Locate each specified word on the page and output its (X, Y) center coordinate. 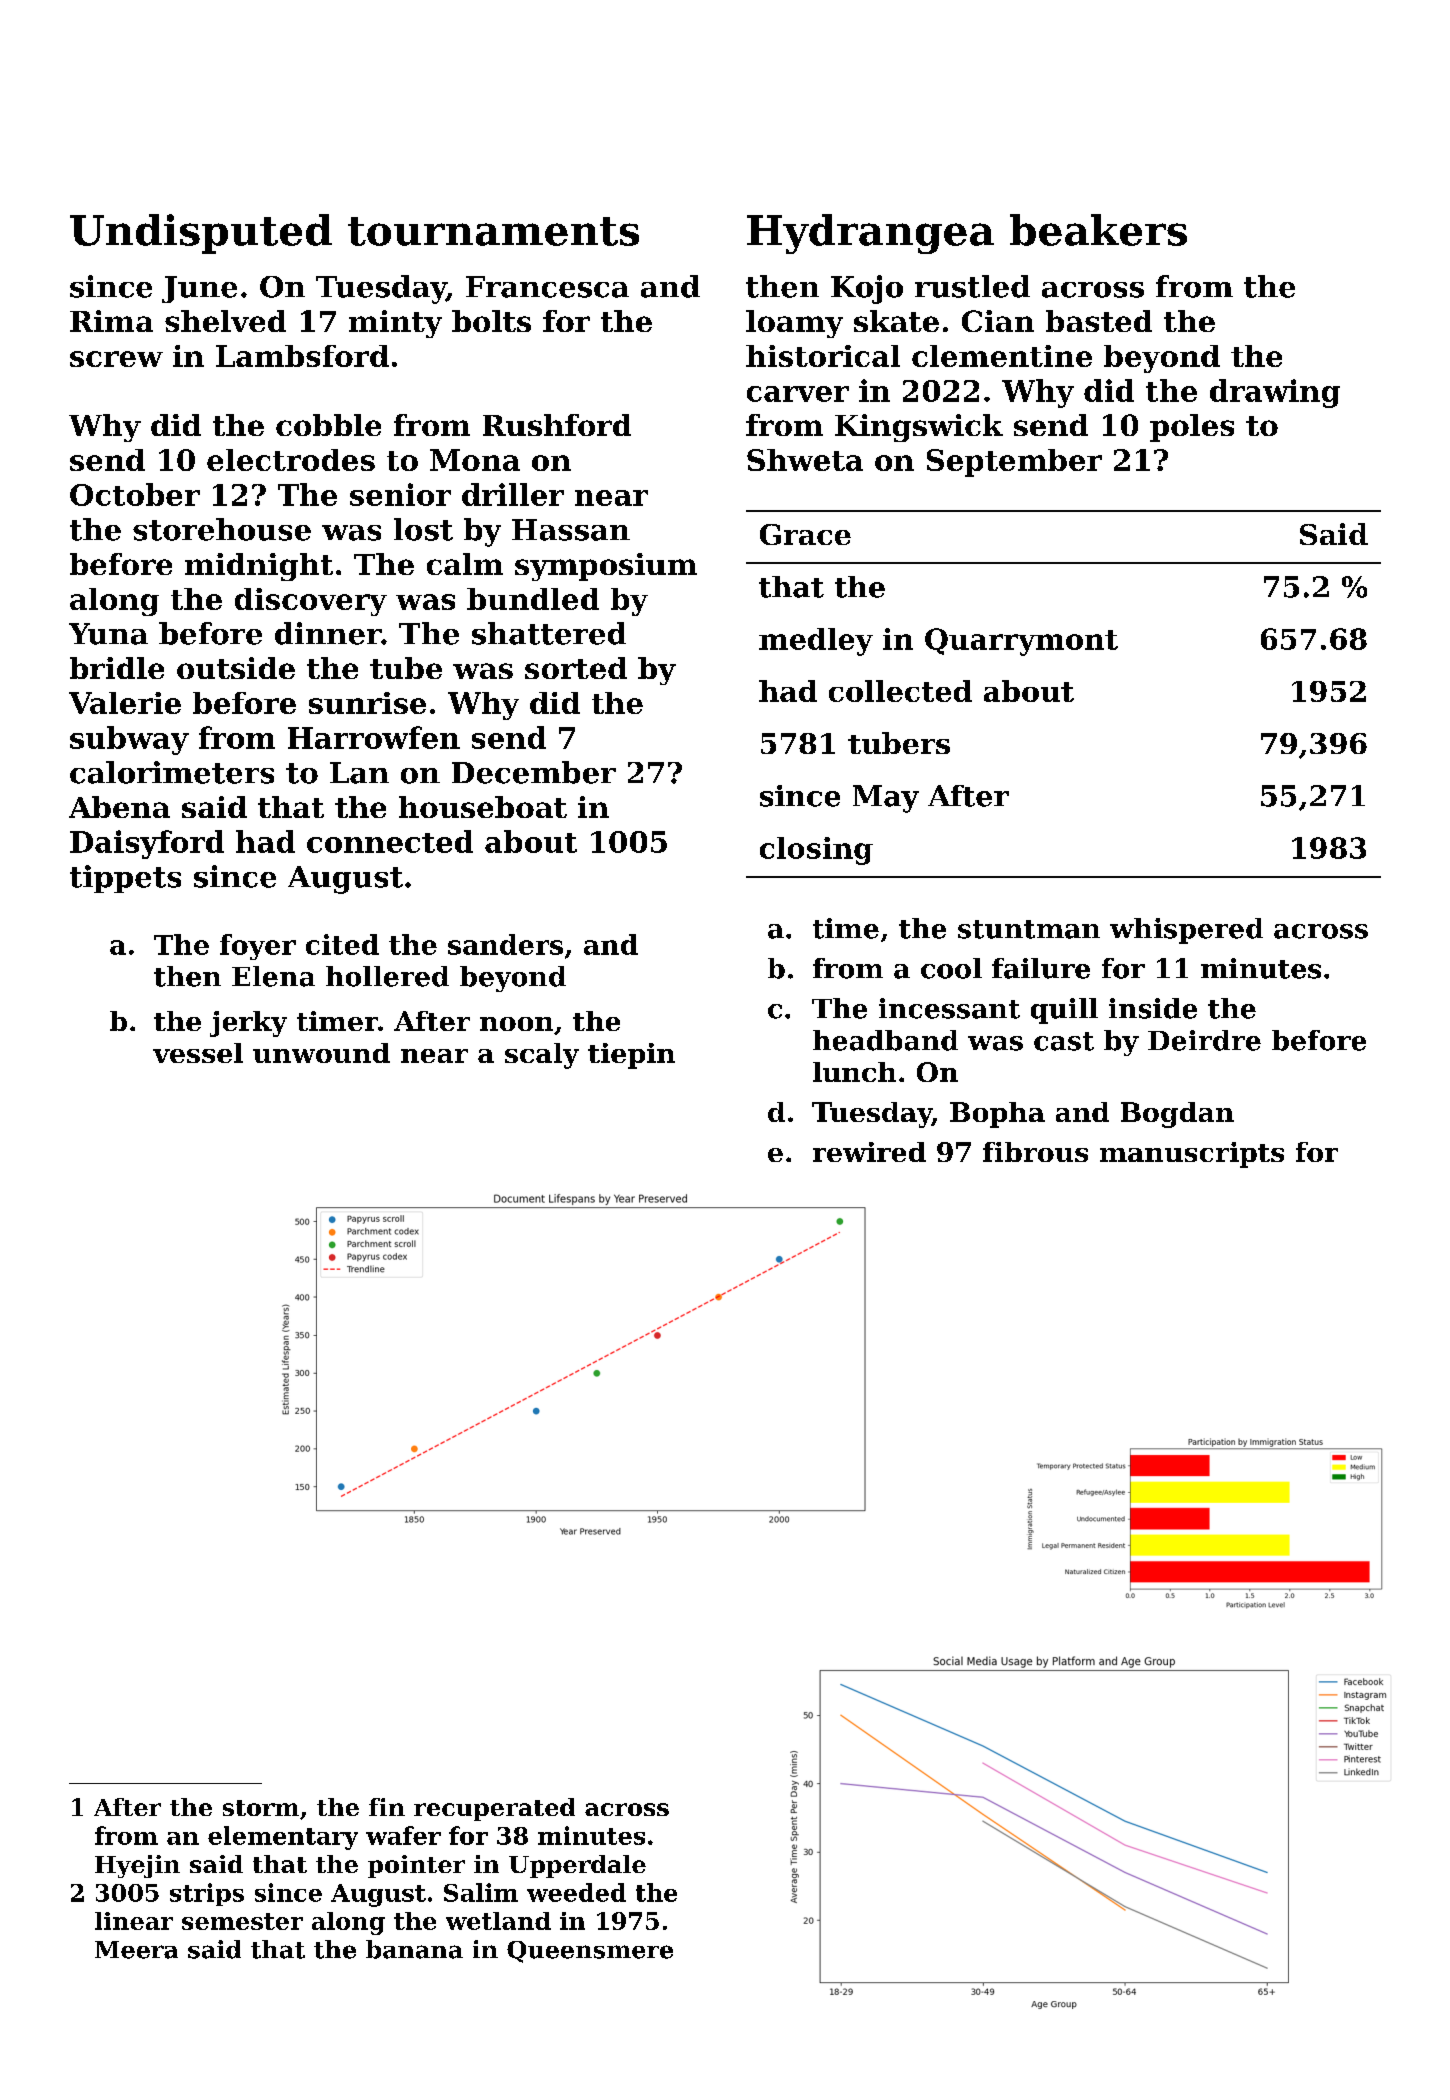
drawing (1275, 393)
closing (816, 851)
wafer (403, 1835)
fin (387, 1807)
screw (116, 359)
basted (1099, 321)
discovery (311, 602)
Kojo (867, 289)
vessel (198, 1053)
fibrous (1035, 1152)
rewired (869, 1152)
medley (816, 642)
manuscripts (1192, 1155)
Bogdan (1177, 1115)
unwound (321, 1053)
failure (1041, 968)
